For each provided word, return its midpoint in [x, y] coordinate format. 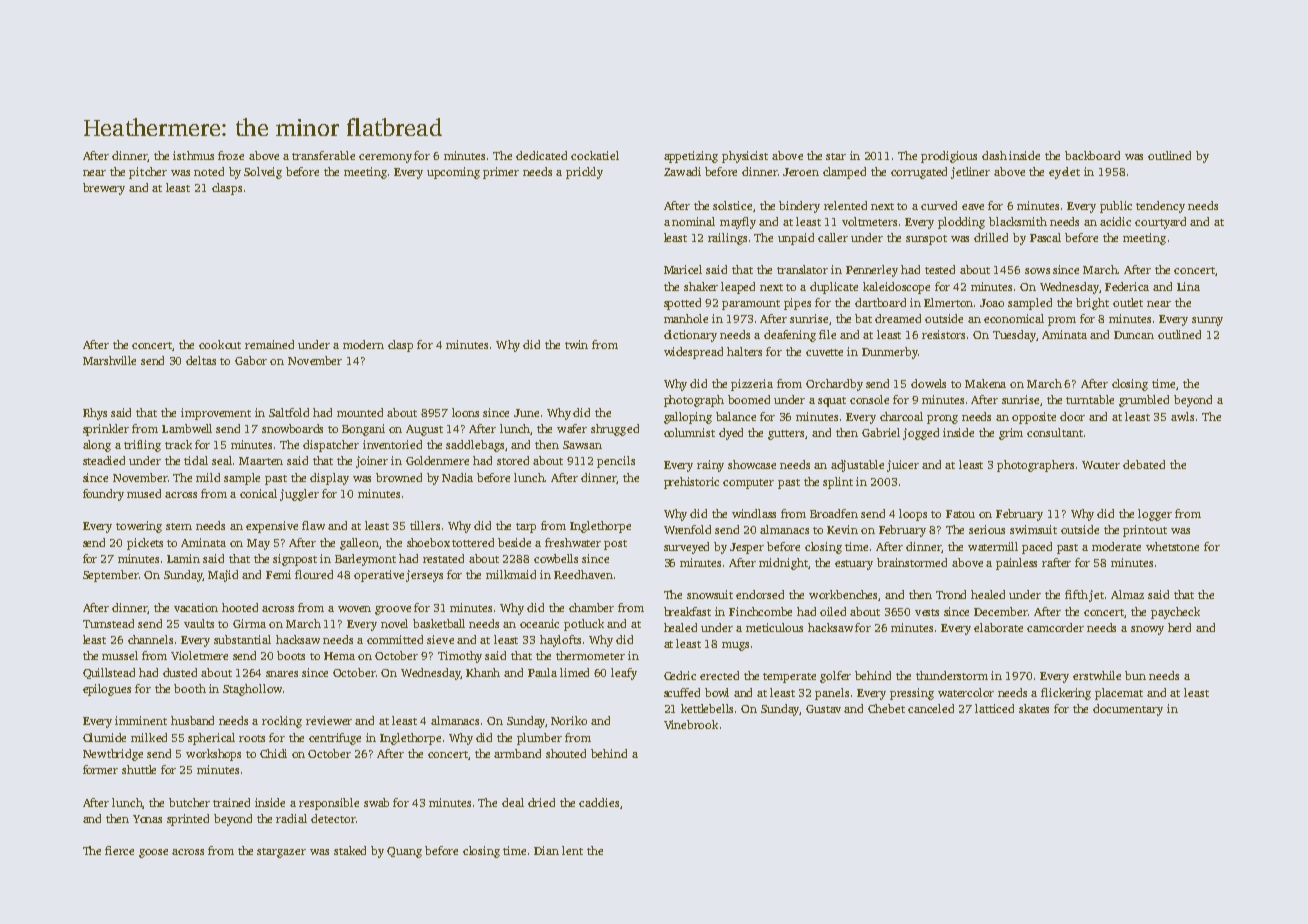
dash [994, 155]
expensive [272, 527]
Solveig [263, 173]
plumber [539, 739]
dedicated [541, 155]
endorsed [760, 594]
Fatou [960, 514]
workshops [213, 755]
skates [1034, 708]
